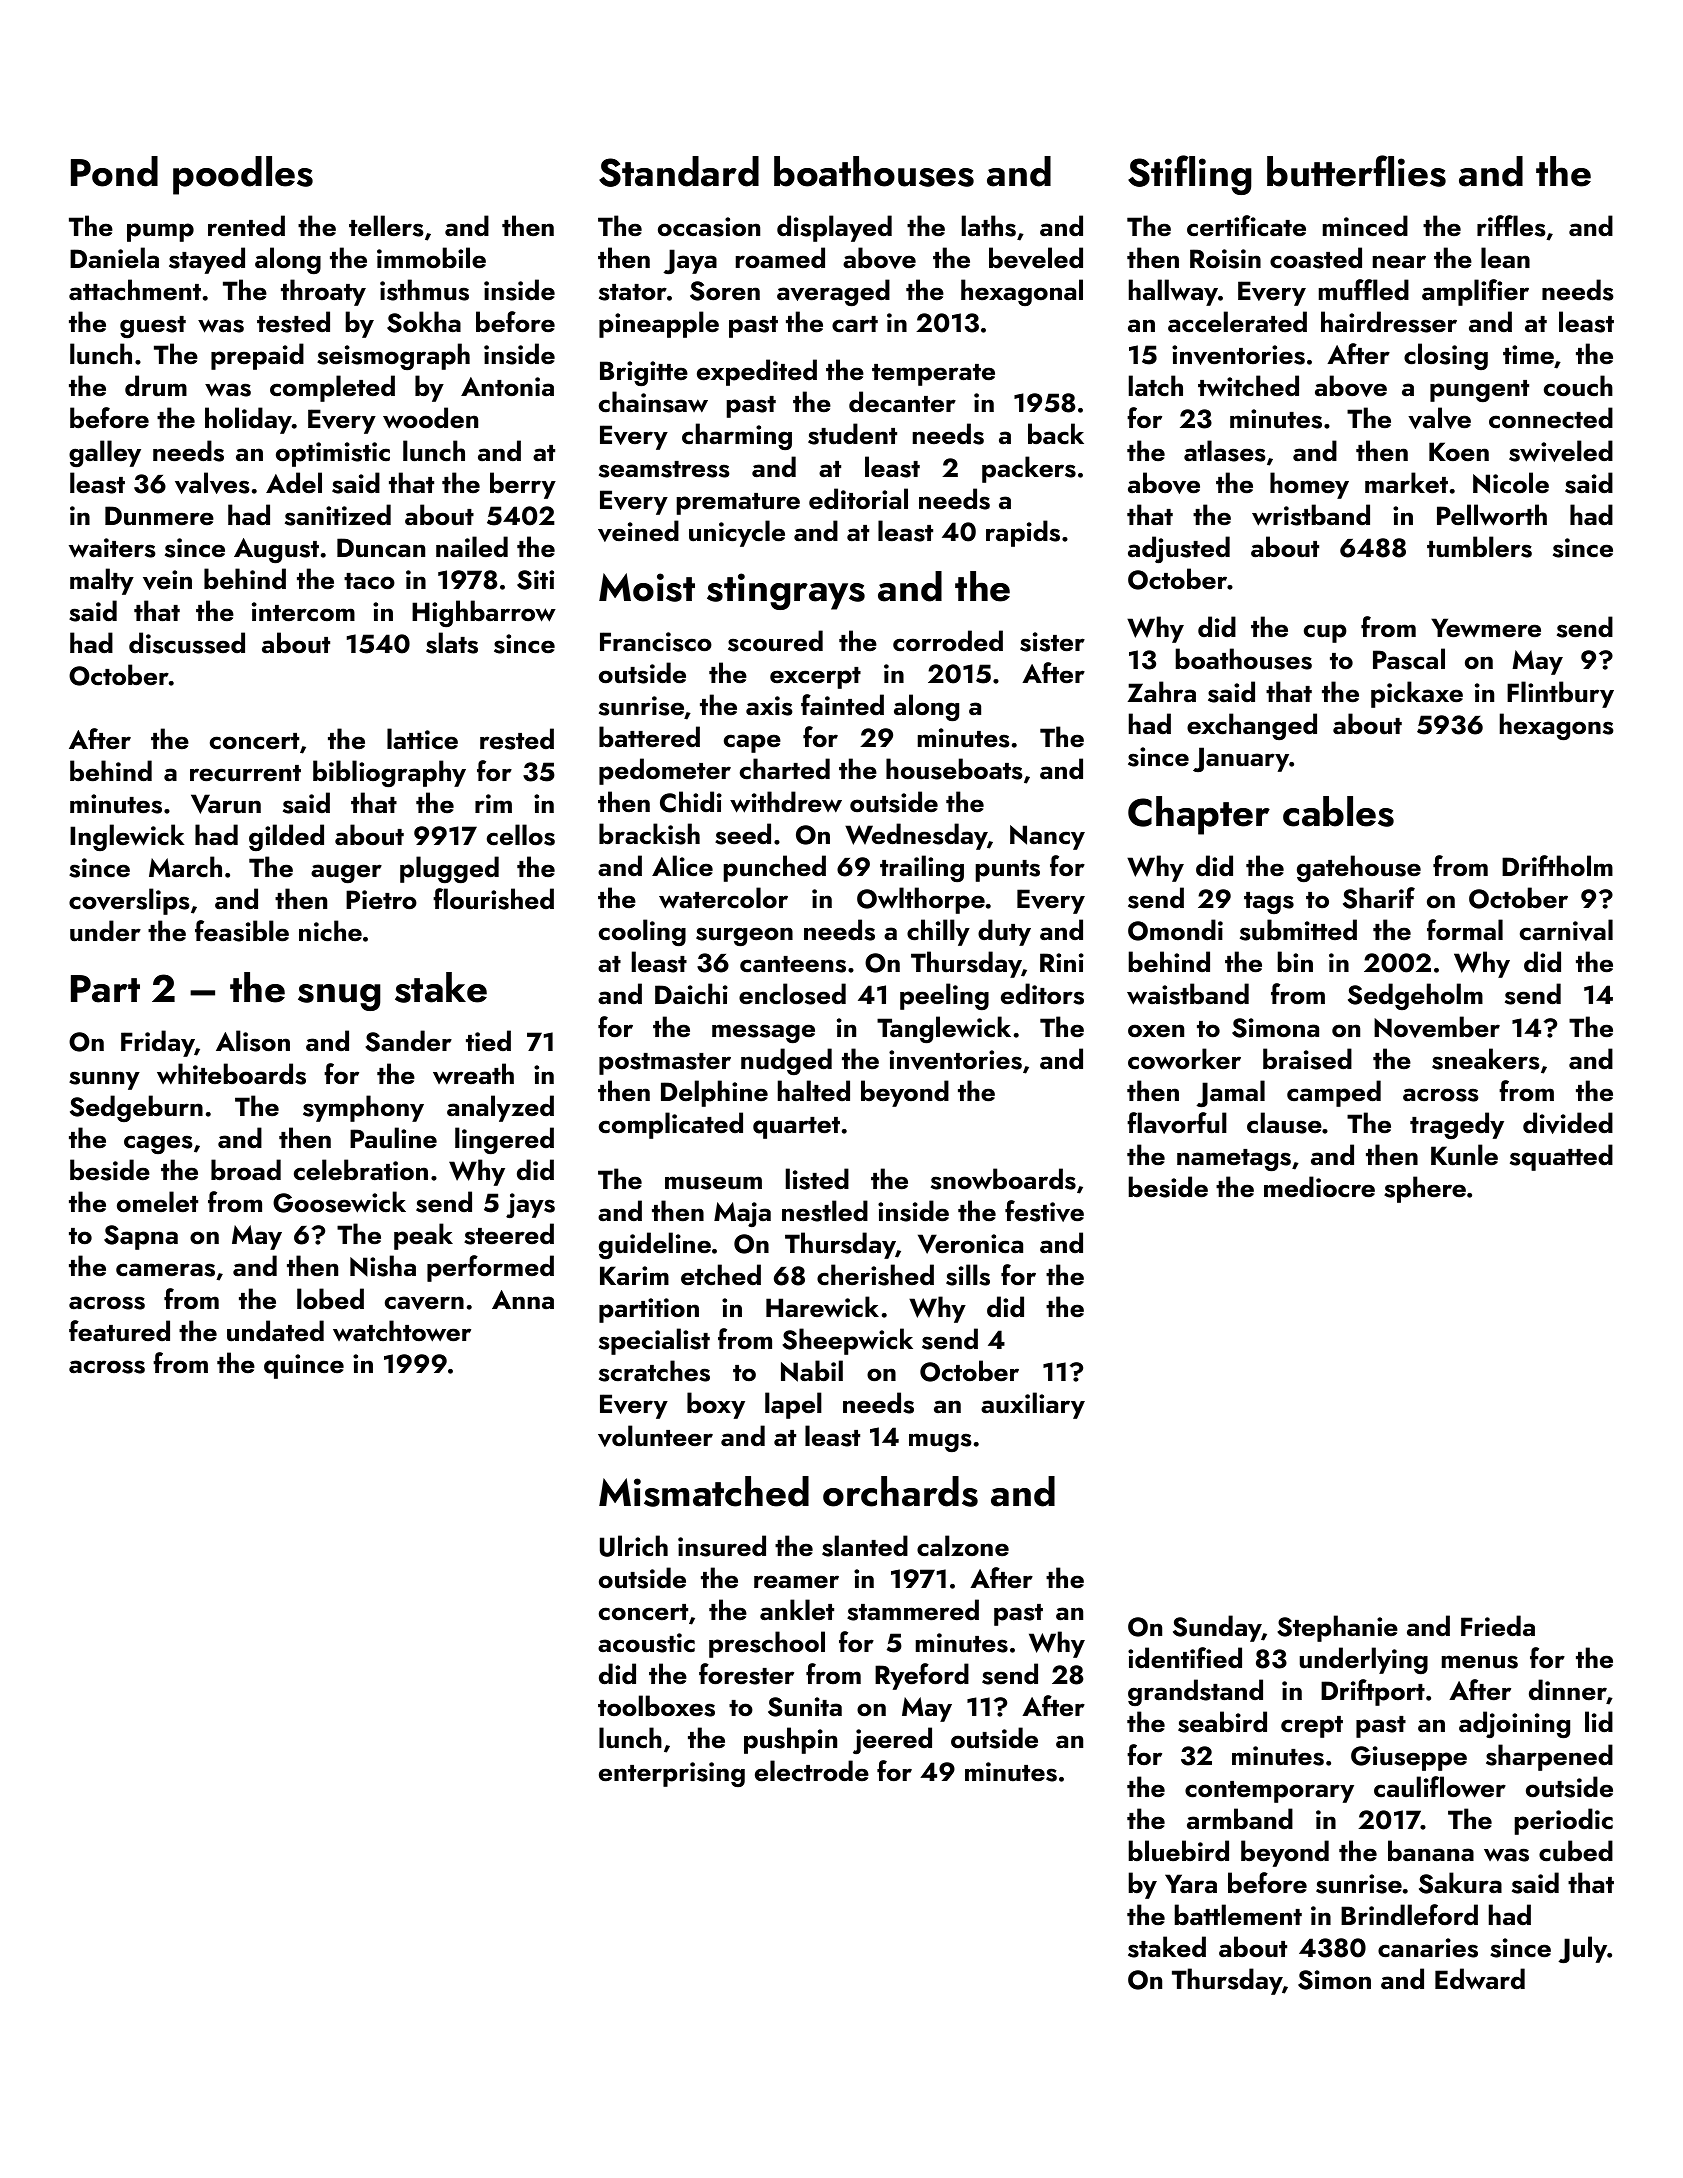  I want to click on punched, so click(775, 868).
